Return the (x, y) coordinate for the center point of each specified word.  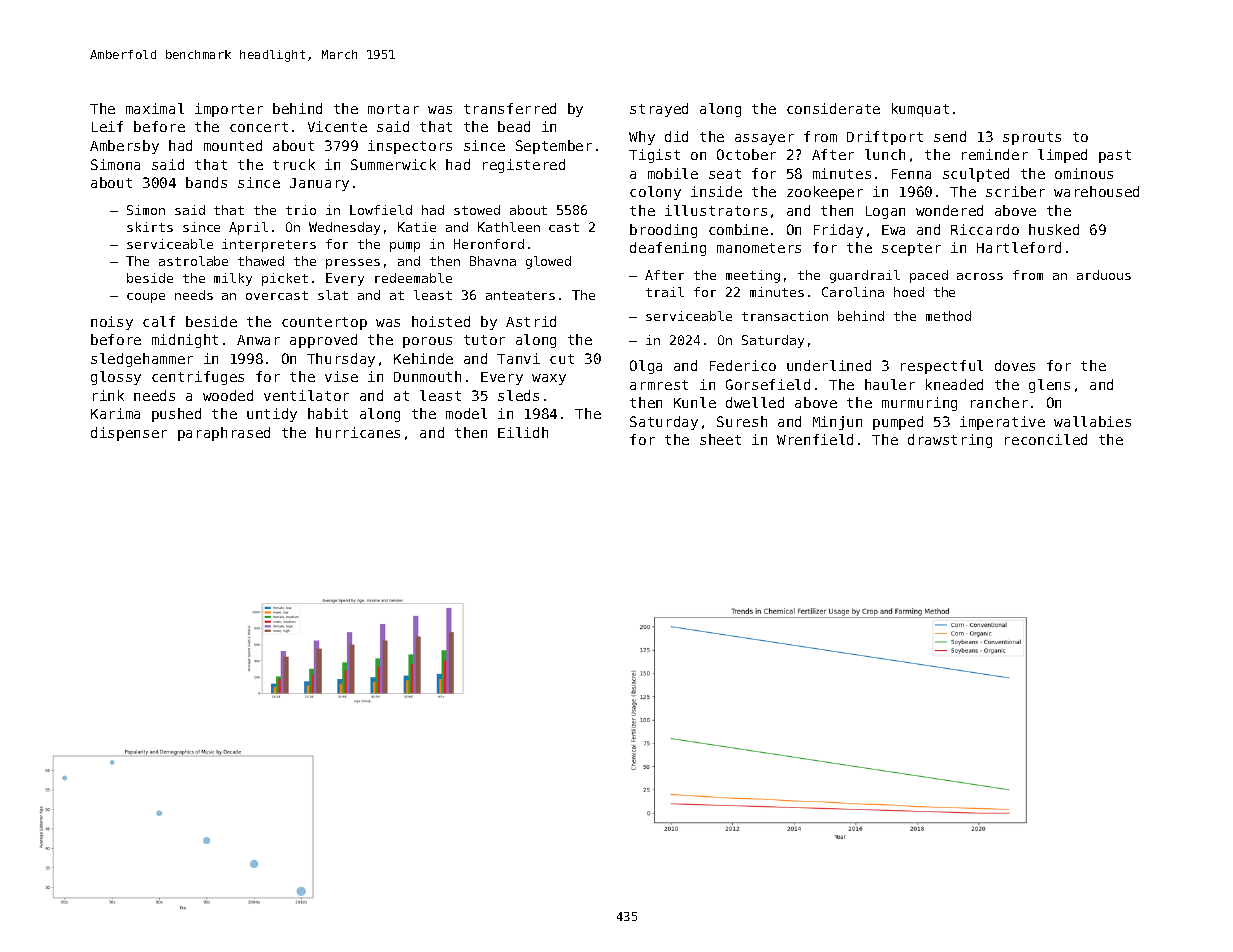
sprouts (1032, 138)
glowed (548, 262)
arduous (1104, 275)
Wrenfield (815, 439)
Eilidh (523, 432)
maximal (155, 108)
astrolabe (193, 261)
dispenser (129, 434)
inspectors (410, 147)
